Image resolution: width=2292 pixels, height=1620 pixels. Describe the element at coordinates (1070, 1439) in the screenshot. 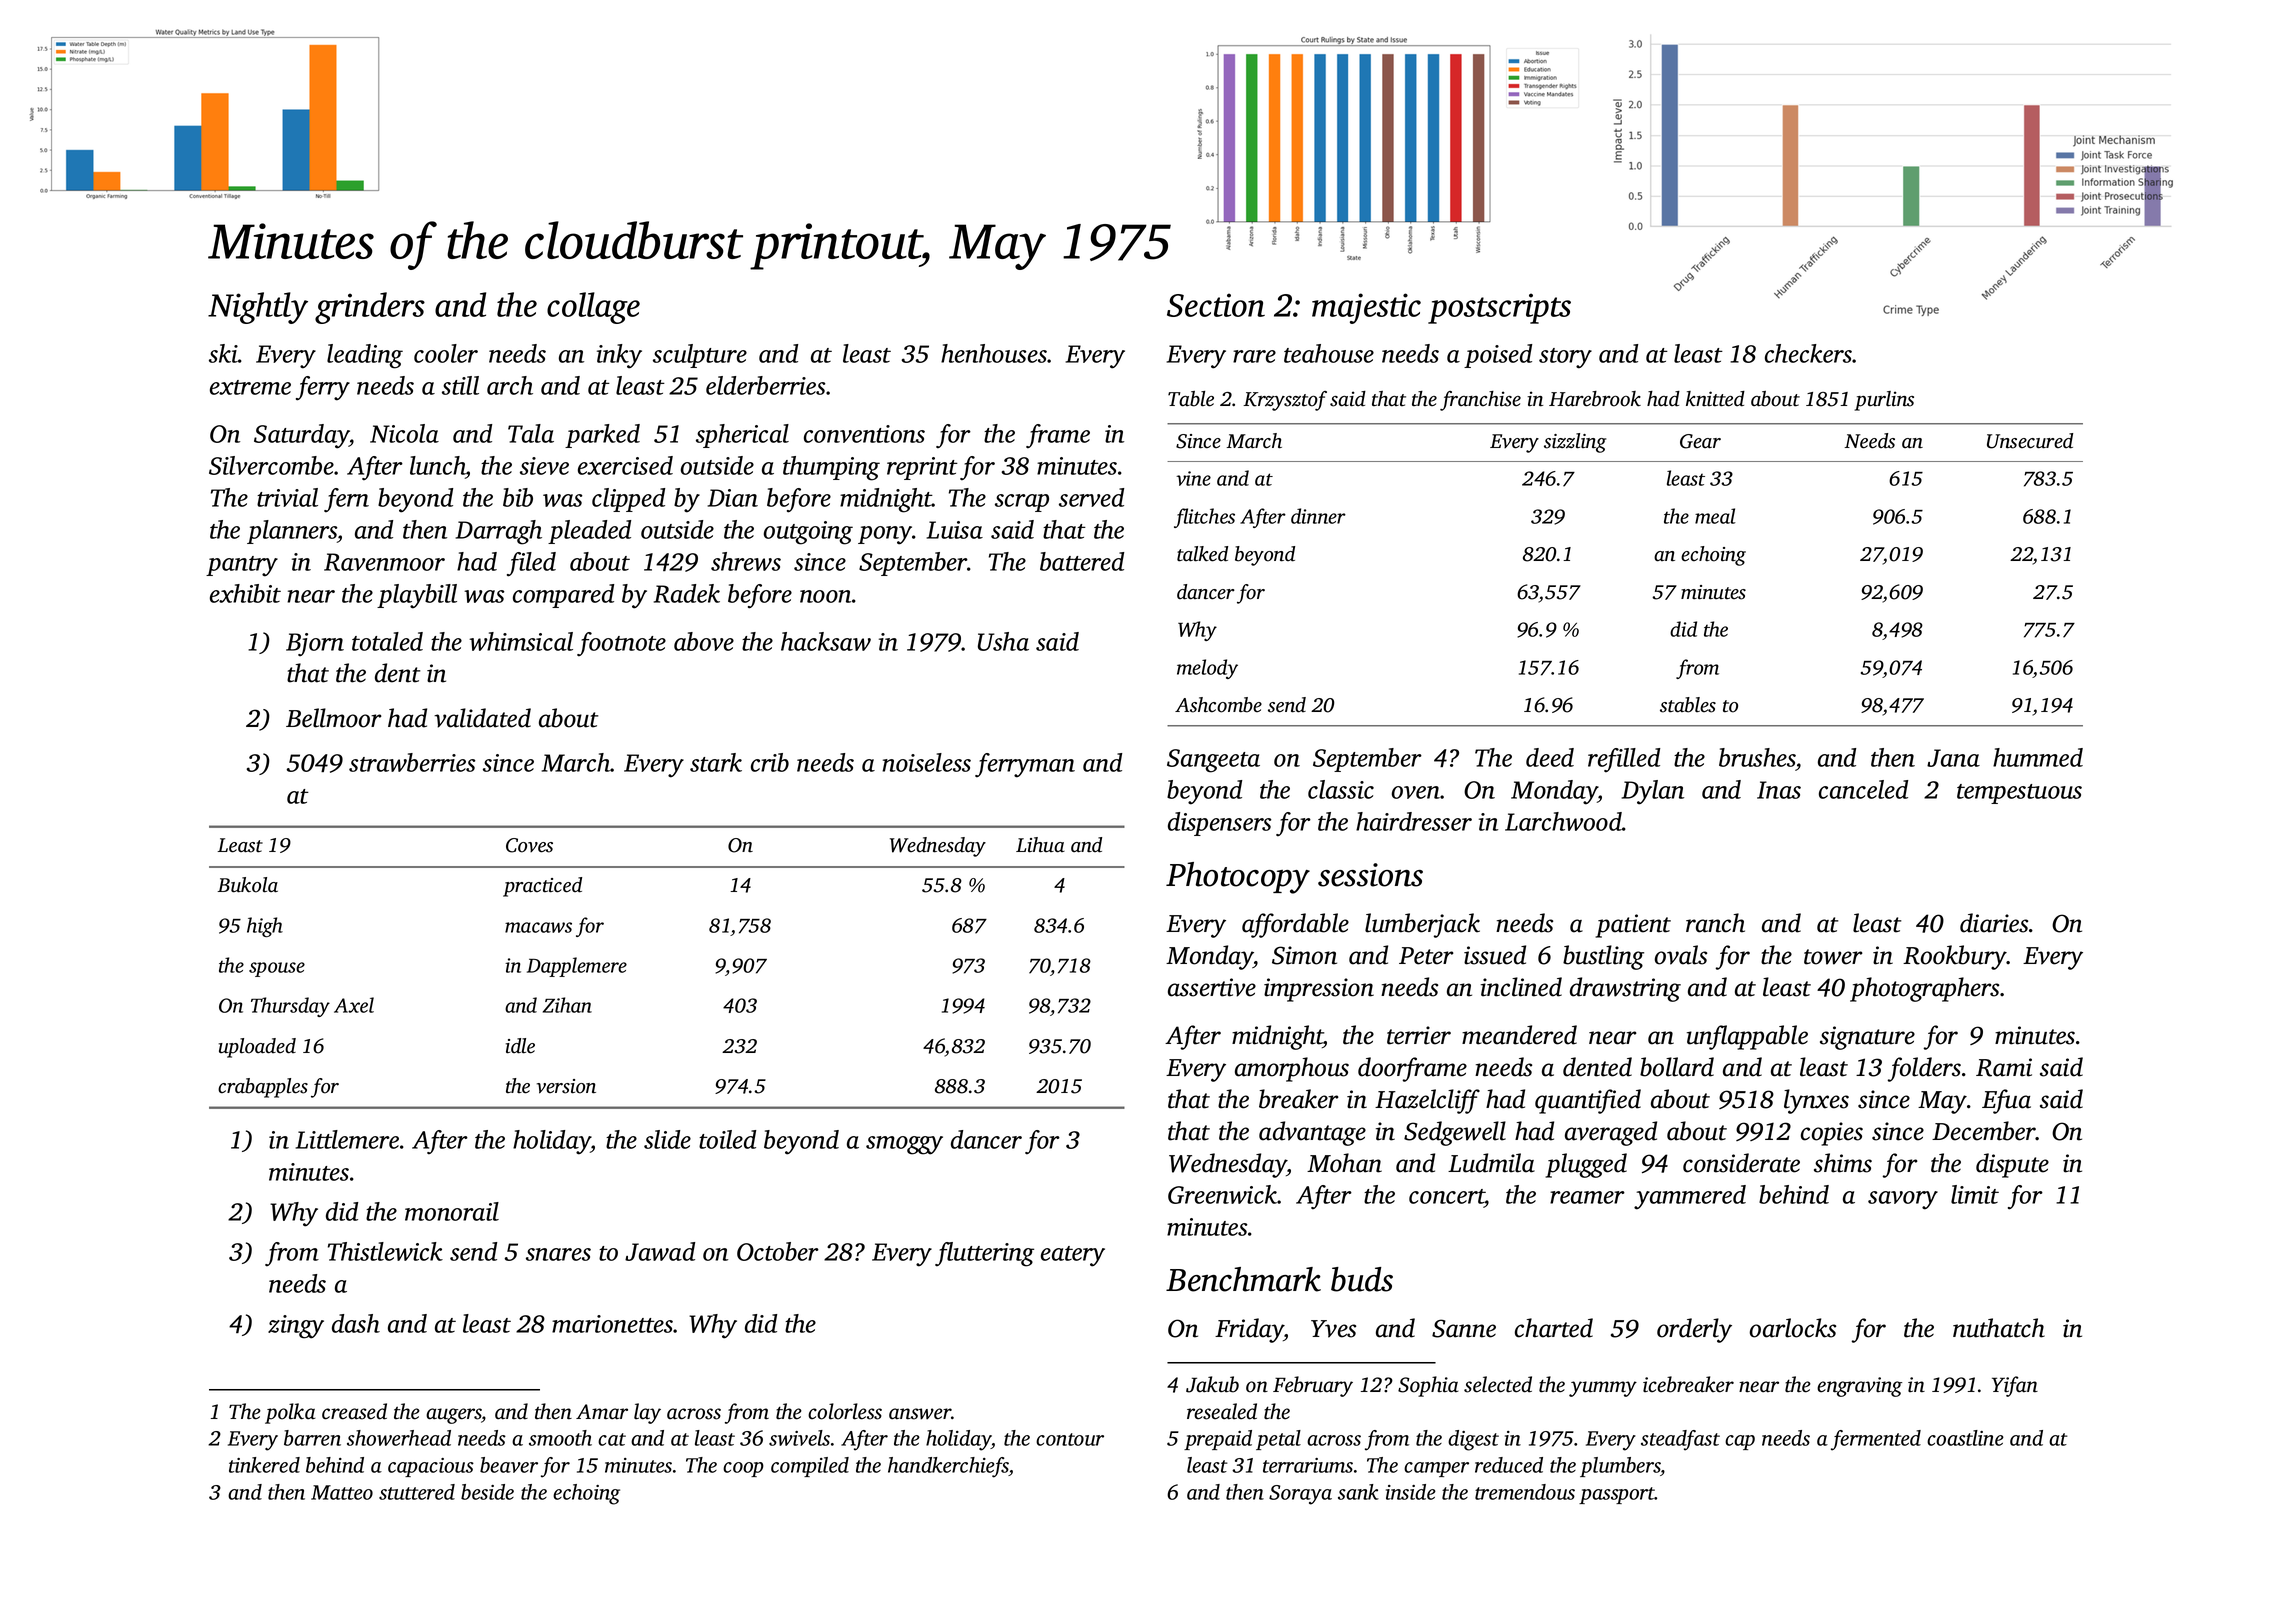

I see `contour` at that location.
